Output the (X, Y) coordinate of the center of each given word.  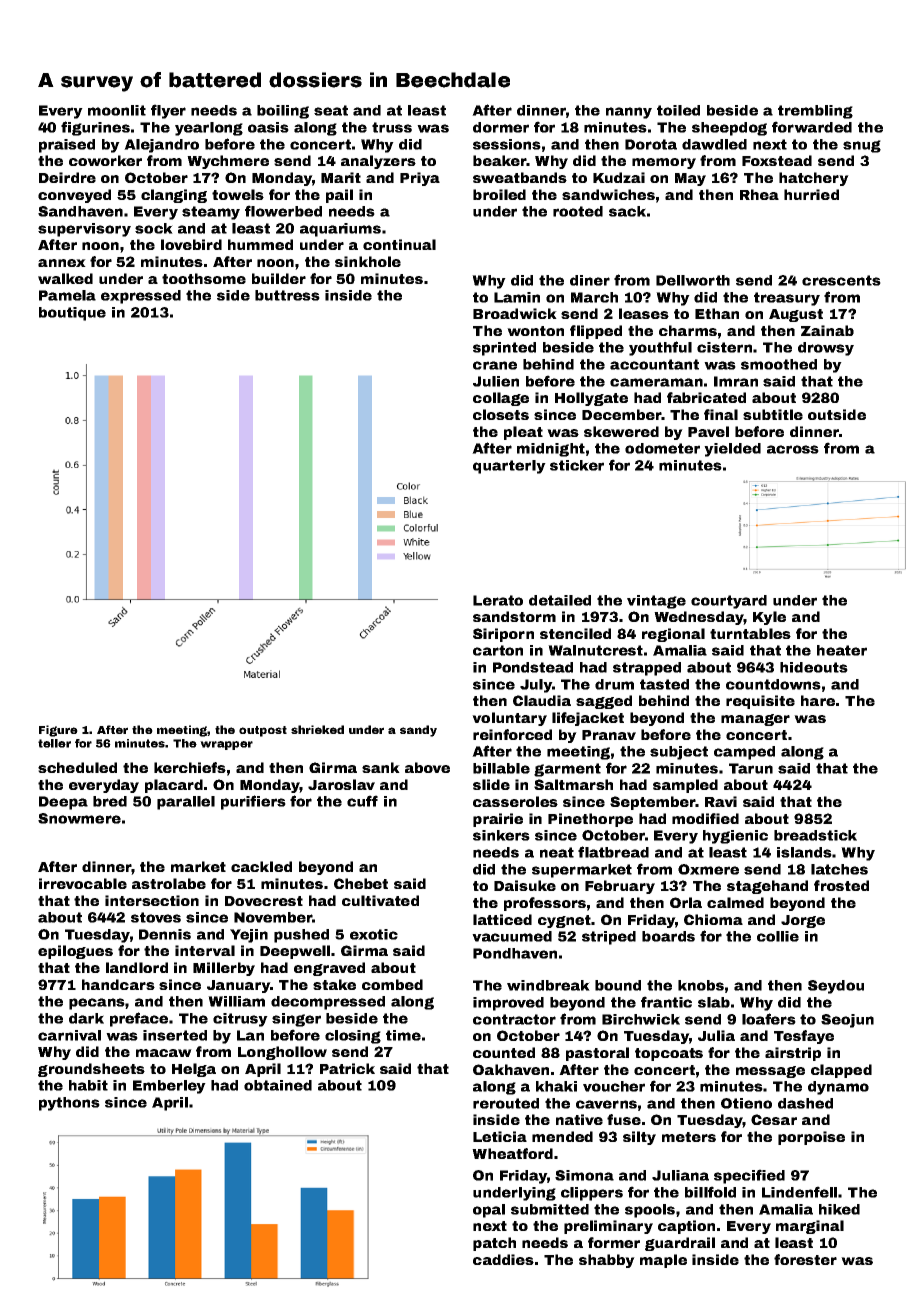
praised (67, 146)
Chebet (361, 883)
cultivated (380, 900)
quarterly (509, 467)
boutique (72, 314)
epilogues (75, 952)
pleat (523, 433)
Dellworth (693, 280)
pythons (69, 1104)
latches (839, 869)
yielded (732, 450)
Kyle (769, 618)
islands (804, 852)
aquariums (340, 230)
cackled (261, 866)
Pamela (67, 295)
